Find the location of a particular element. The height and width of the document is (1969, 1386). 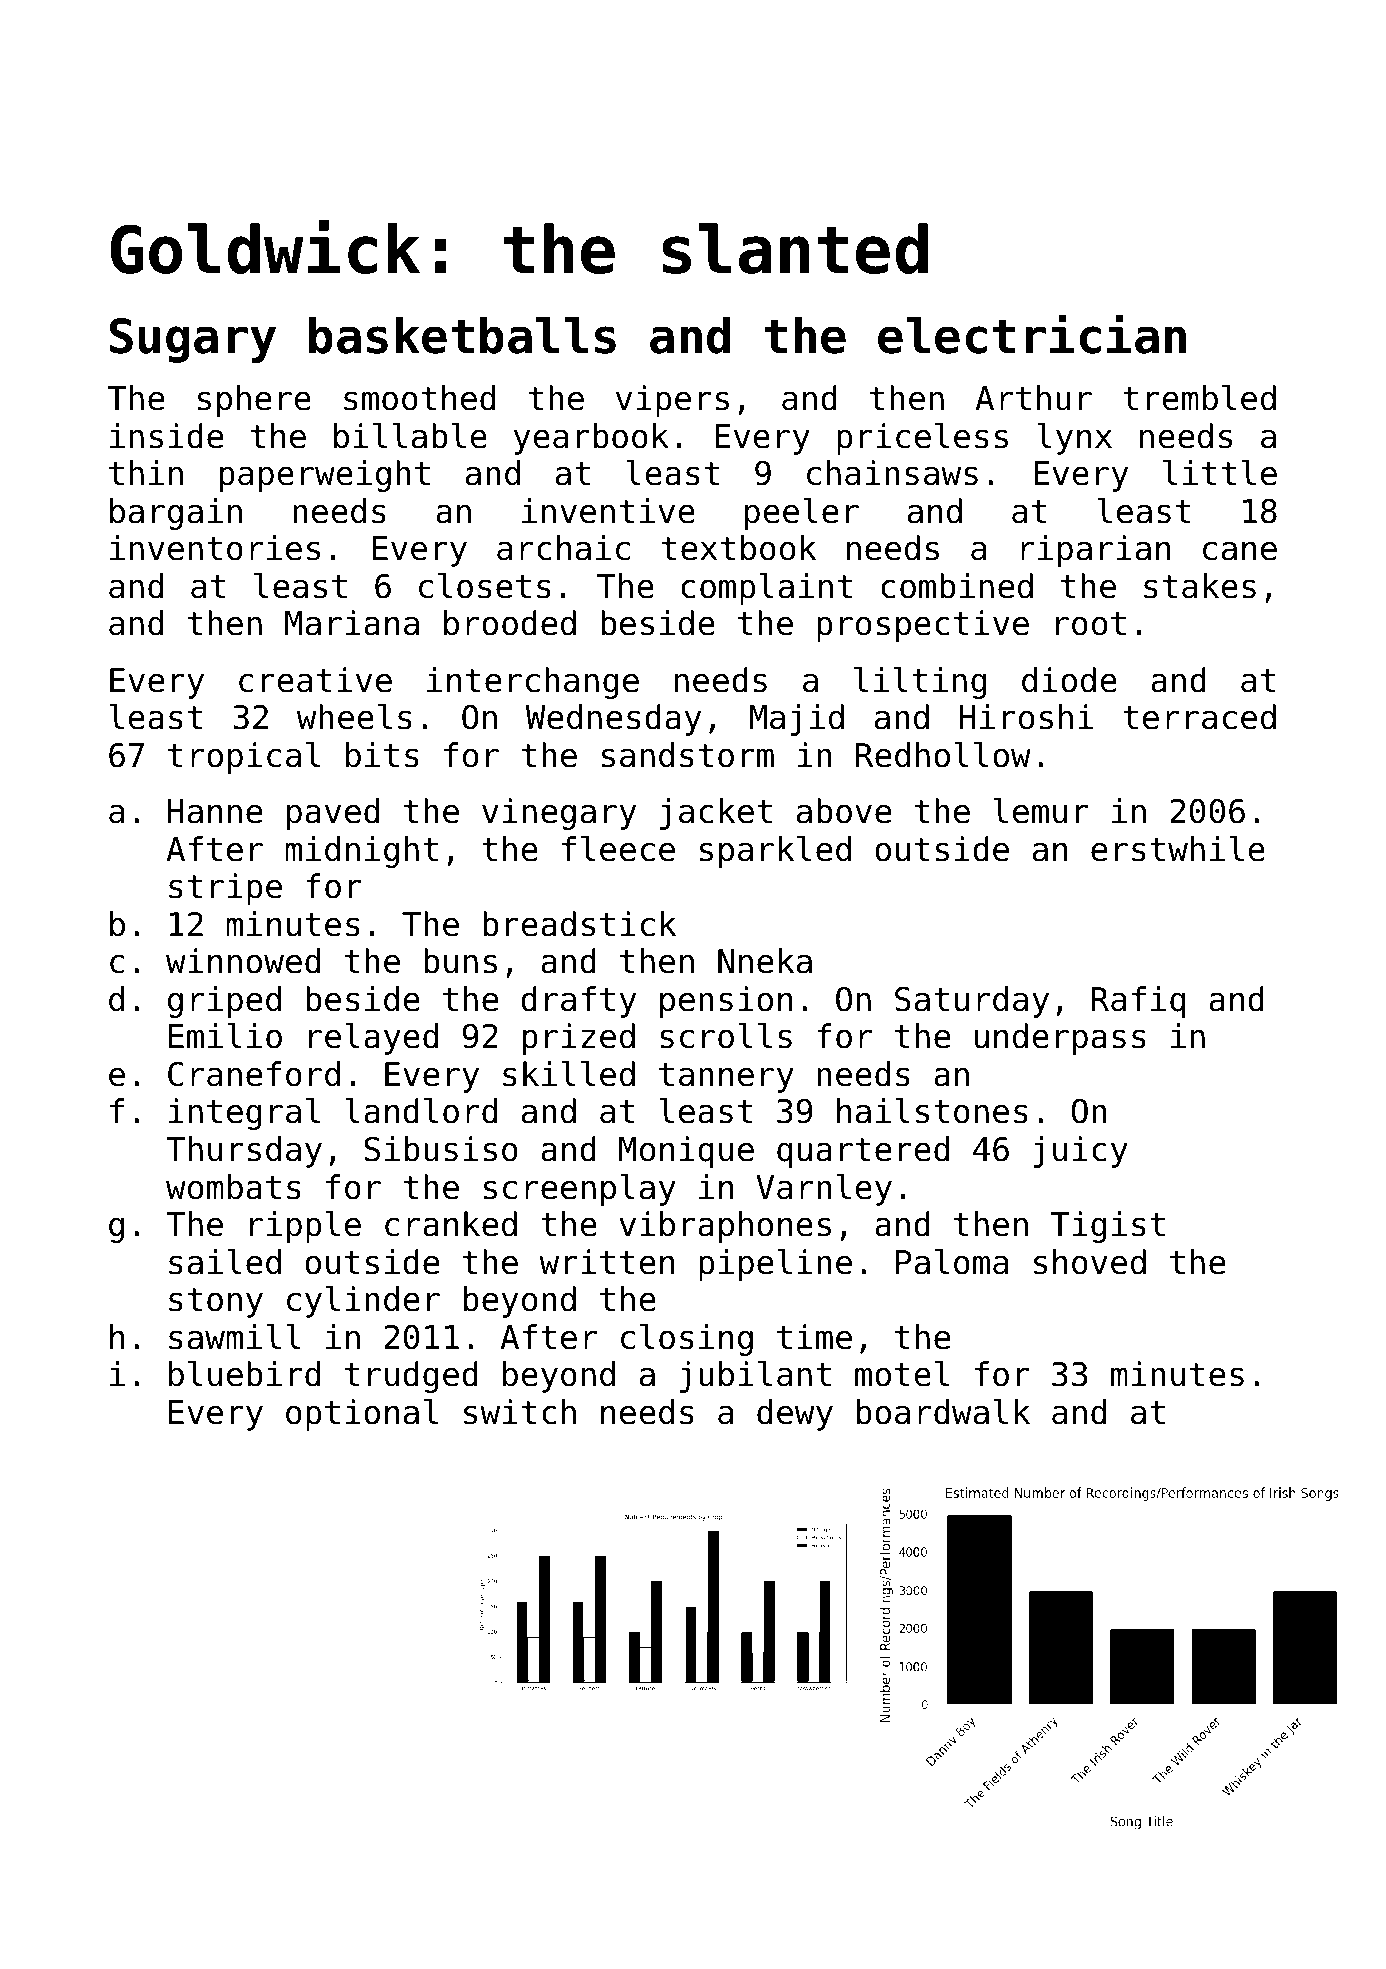

electrician is located at coordinates (1032, 334).
